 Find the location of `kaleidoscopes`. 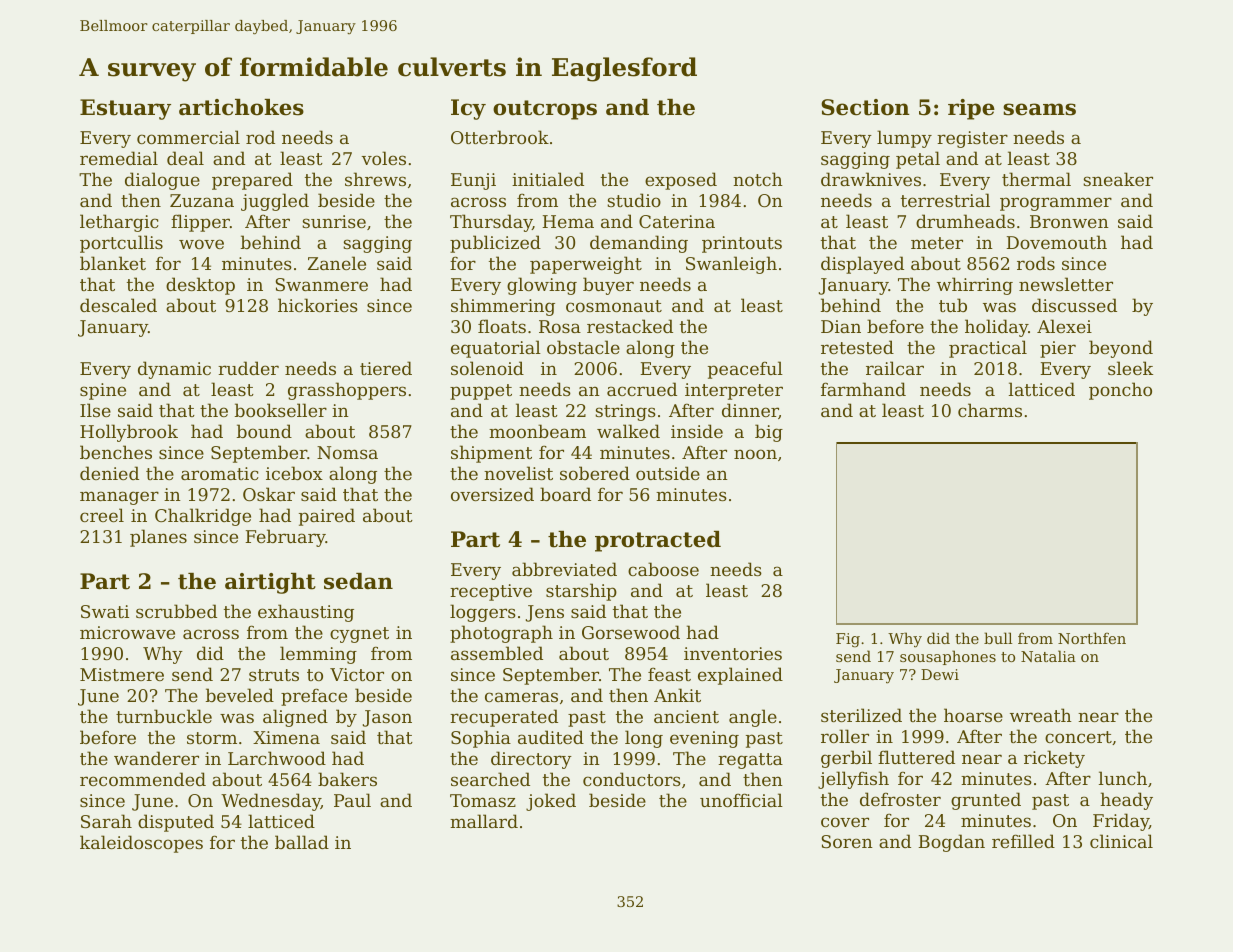

kaleidoscopes is located at coordinates (141, 844).
